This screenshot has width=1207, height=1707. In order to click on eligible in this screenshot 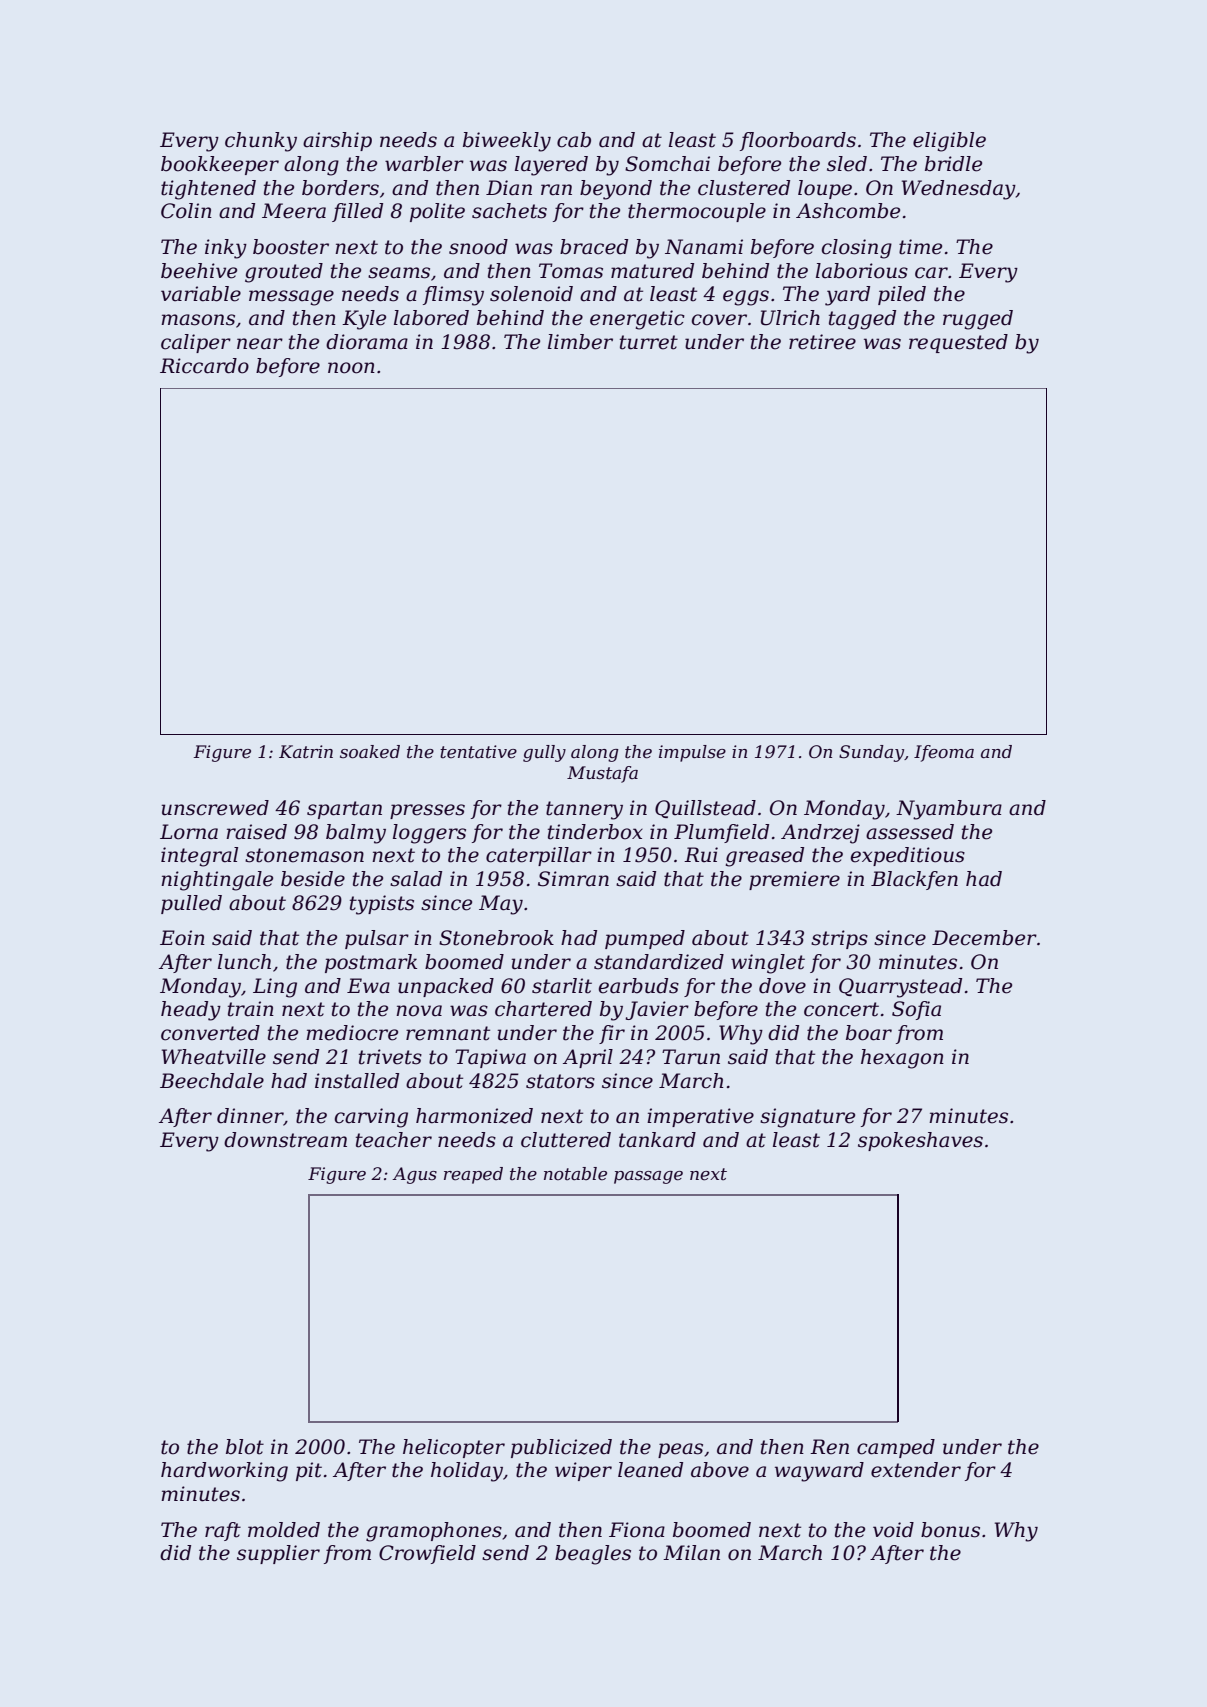, I will do `click(949, 142)`.
